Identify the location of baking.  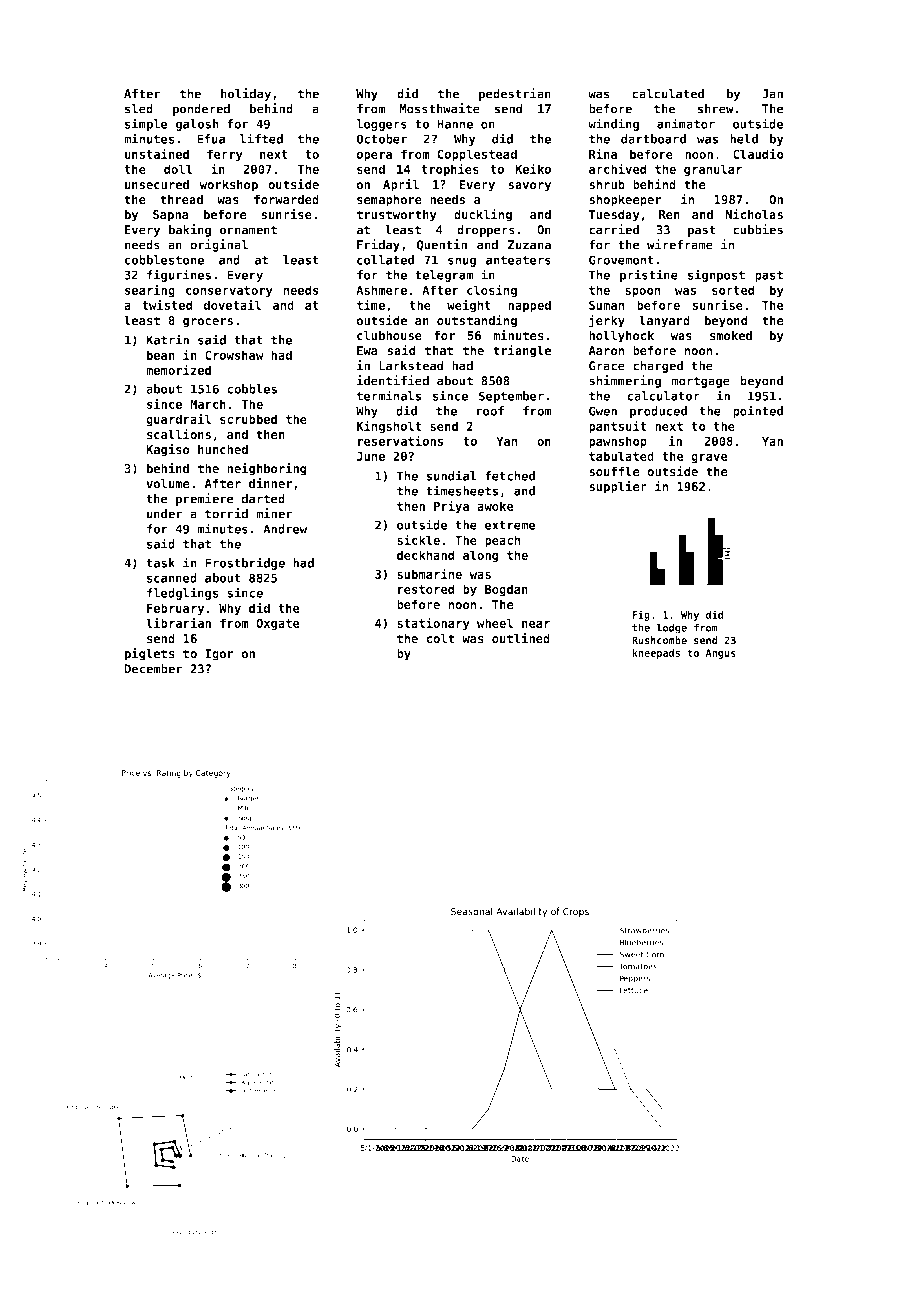
(190, 230).
